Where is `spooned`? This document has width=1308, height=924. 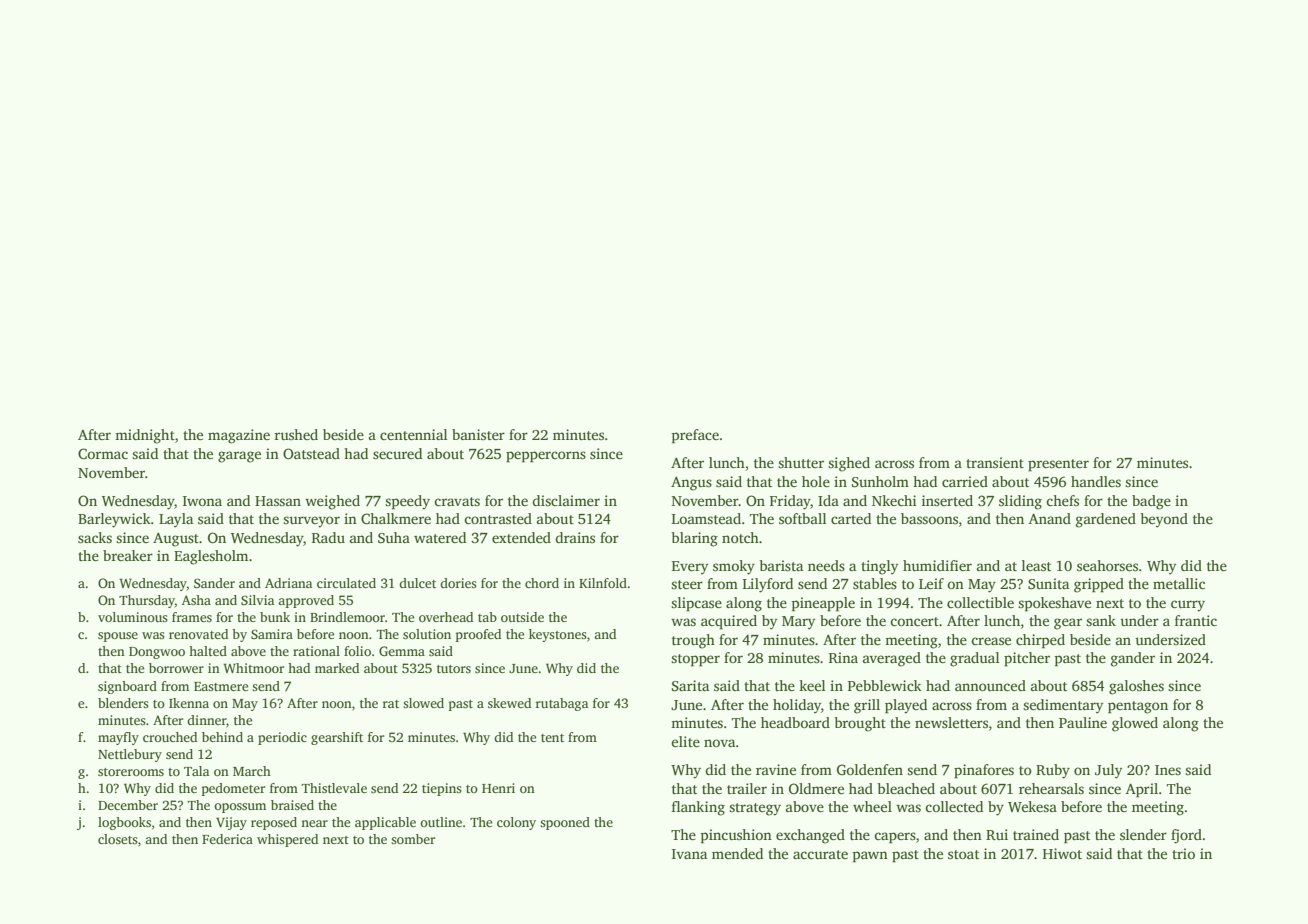
spooned is located at coordinates (565, 823).
